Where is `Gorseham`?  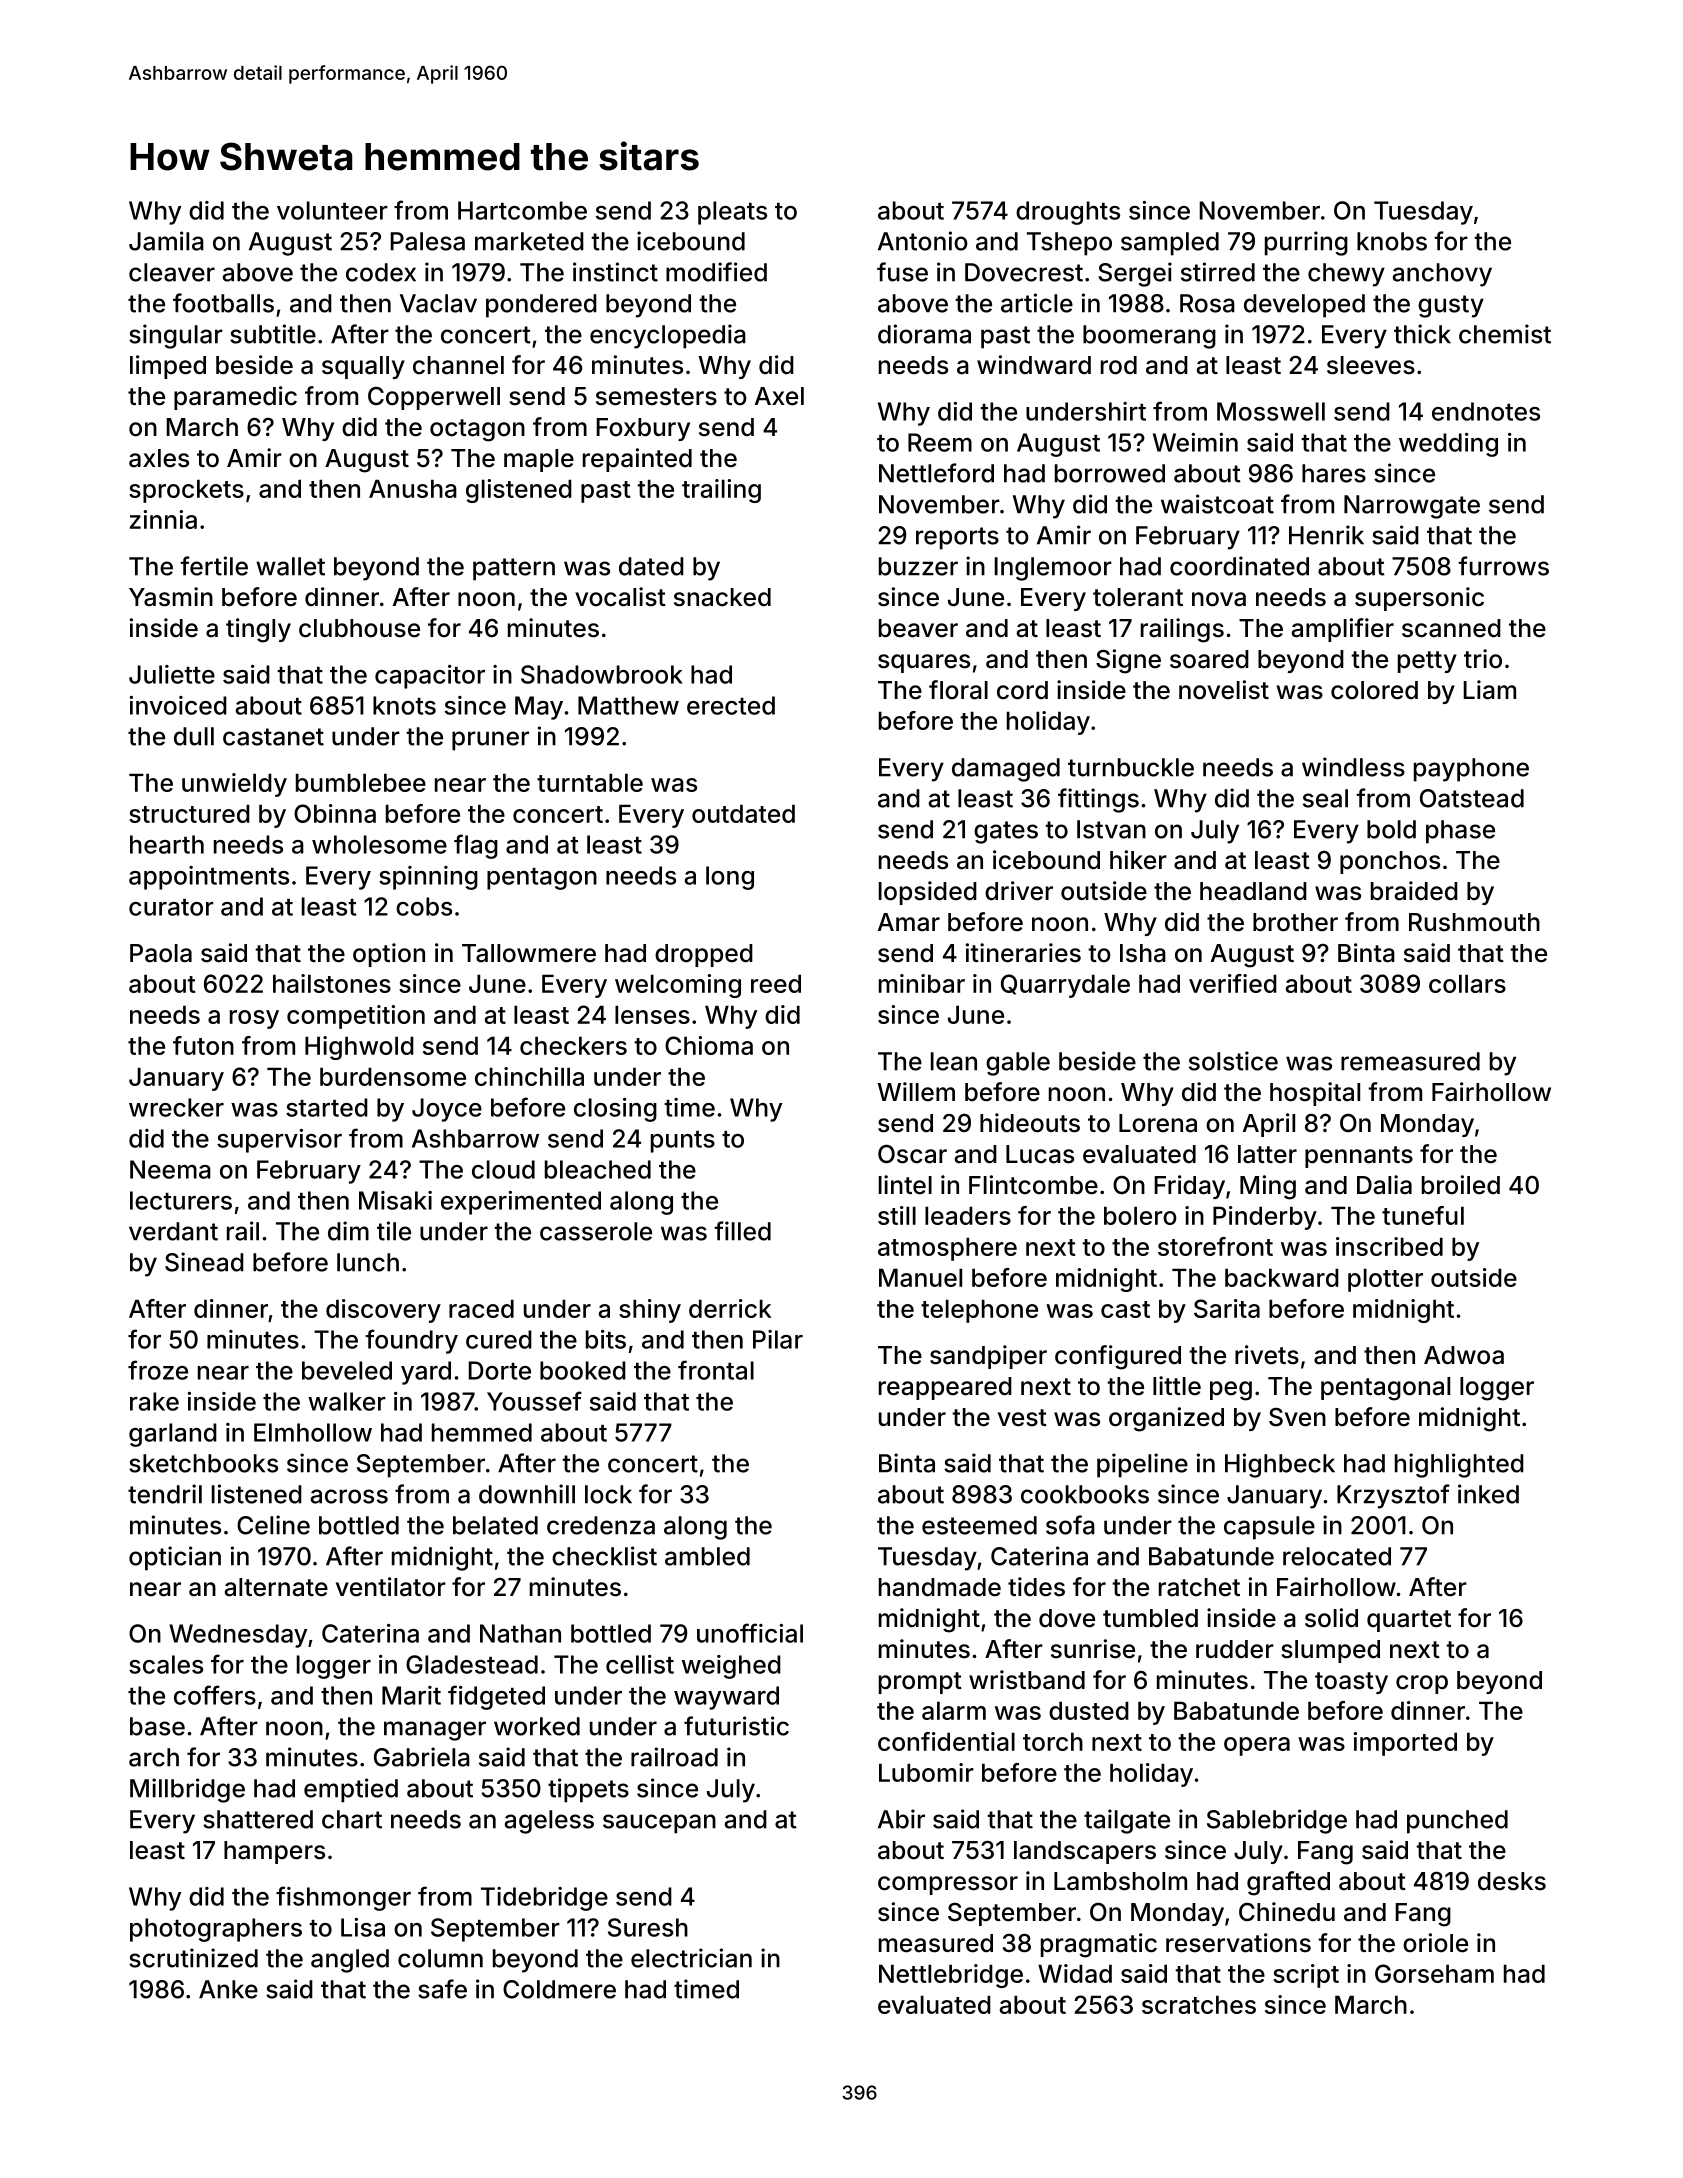 Gorseham is located at coordinates (1434, 1973).
